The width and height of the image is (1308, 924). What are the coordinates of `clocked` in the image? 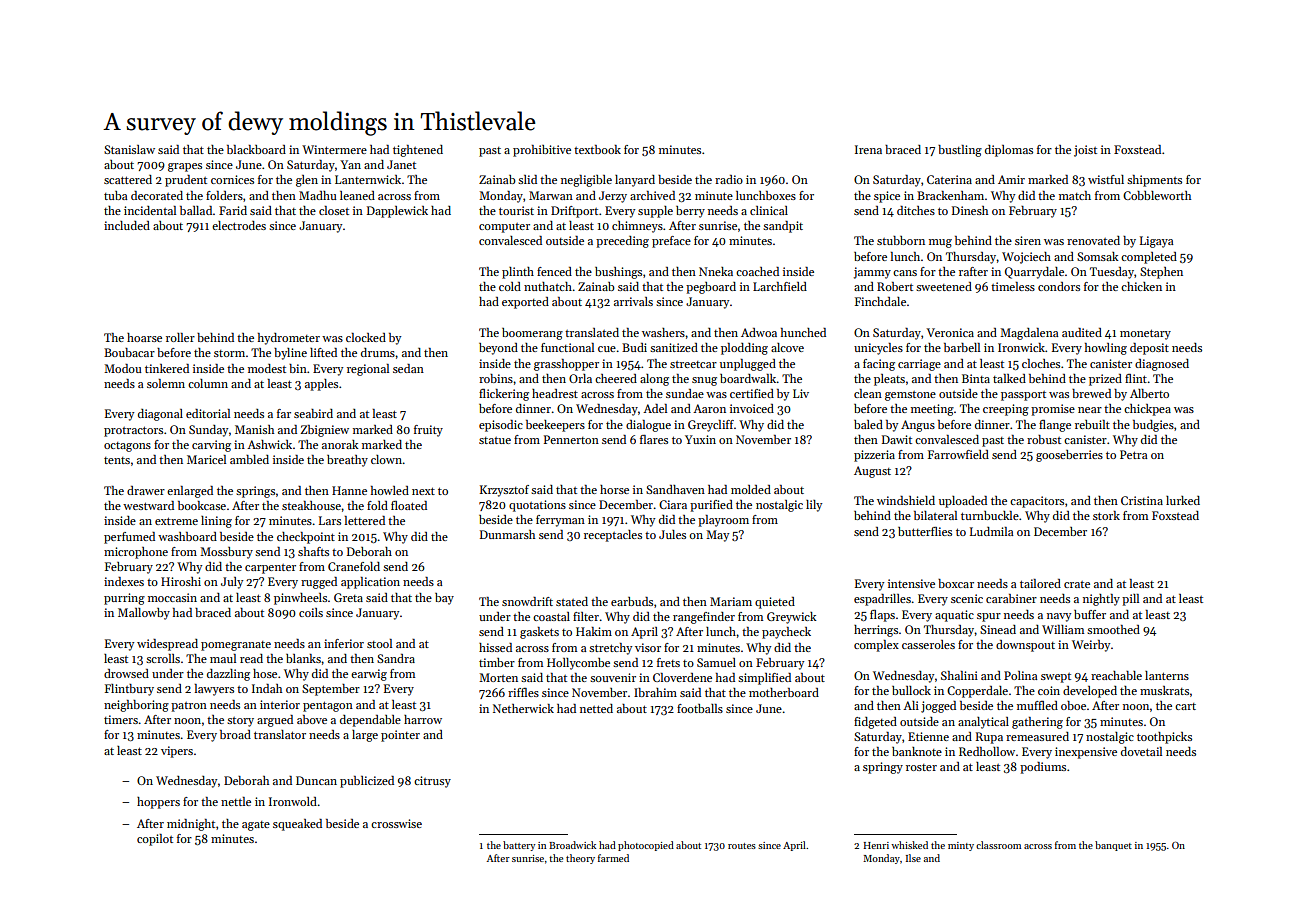 It's located at (366, 337).
